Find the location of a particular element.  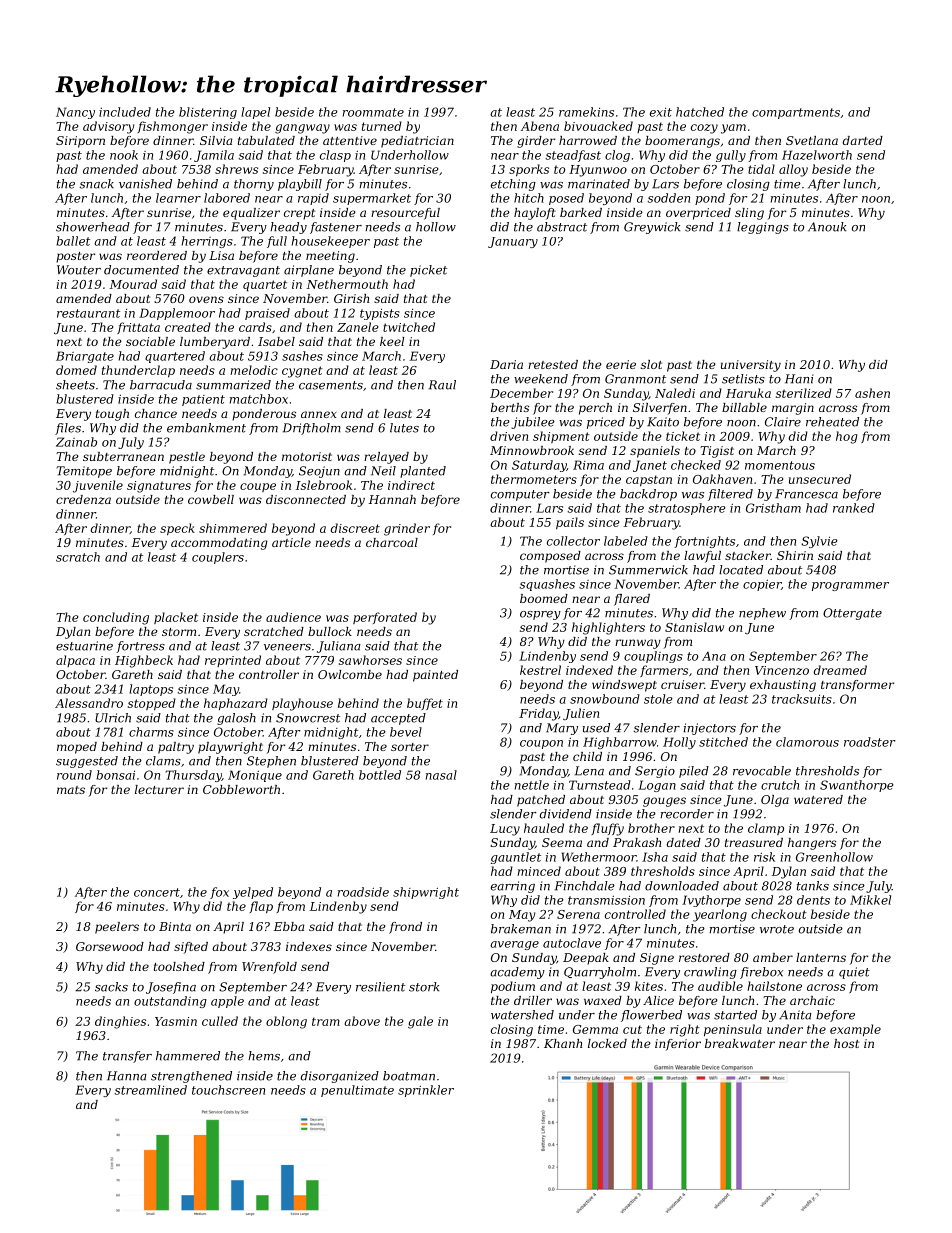

compartments is located at coordinates (796, 113).
